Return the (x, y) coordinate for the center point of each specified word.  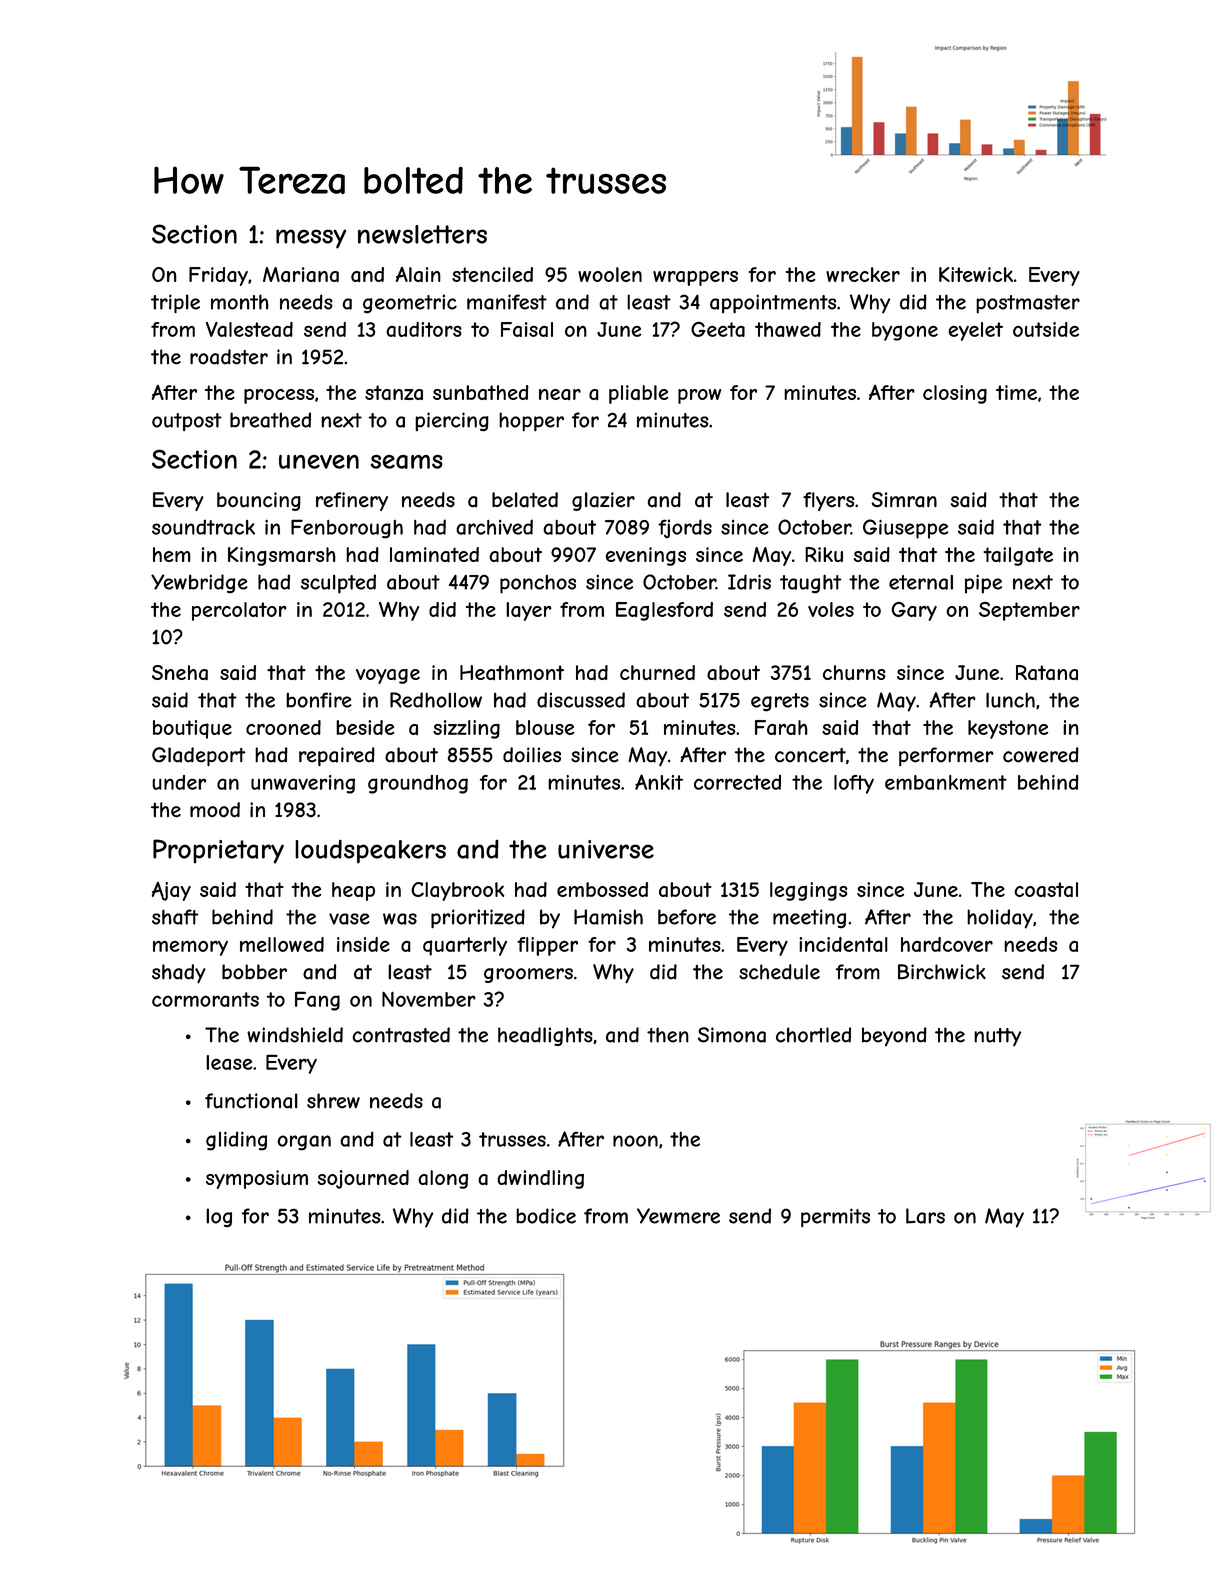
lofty (854, 784)
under (179, 782)
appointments (773, 304)
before (687, 917)
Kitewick (976, 274)
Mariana (301, 274)
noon (635, 1141)
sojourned (363, 1179)
